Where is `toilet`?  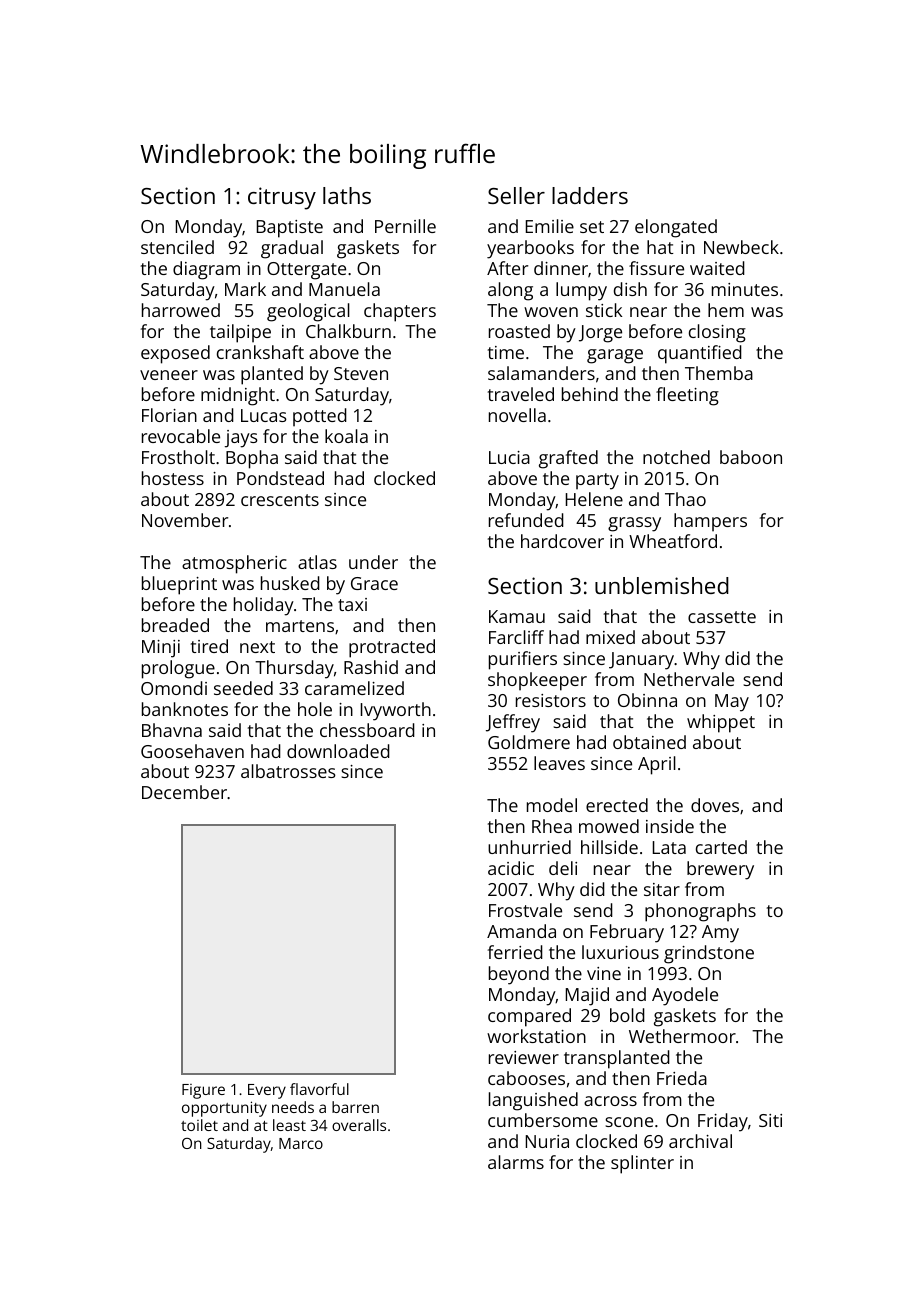
toilet is located at coordinates (199, 1125).
